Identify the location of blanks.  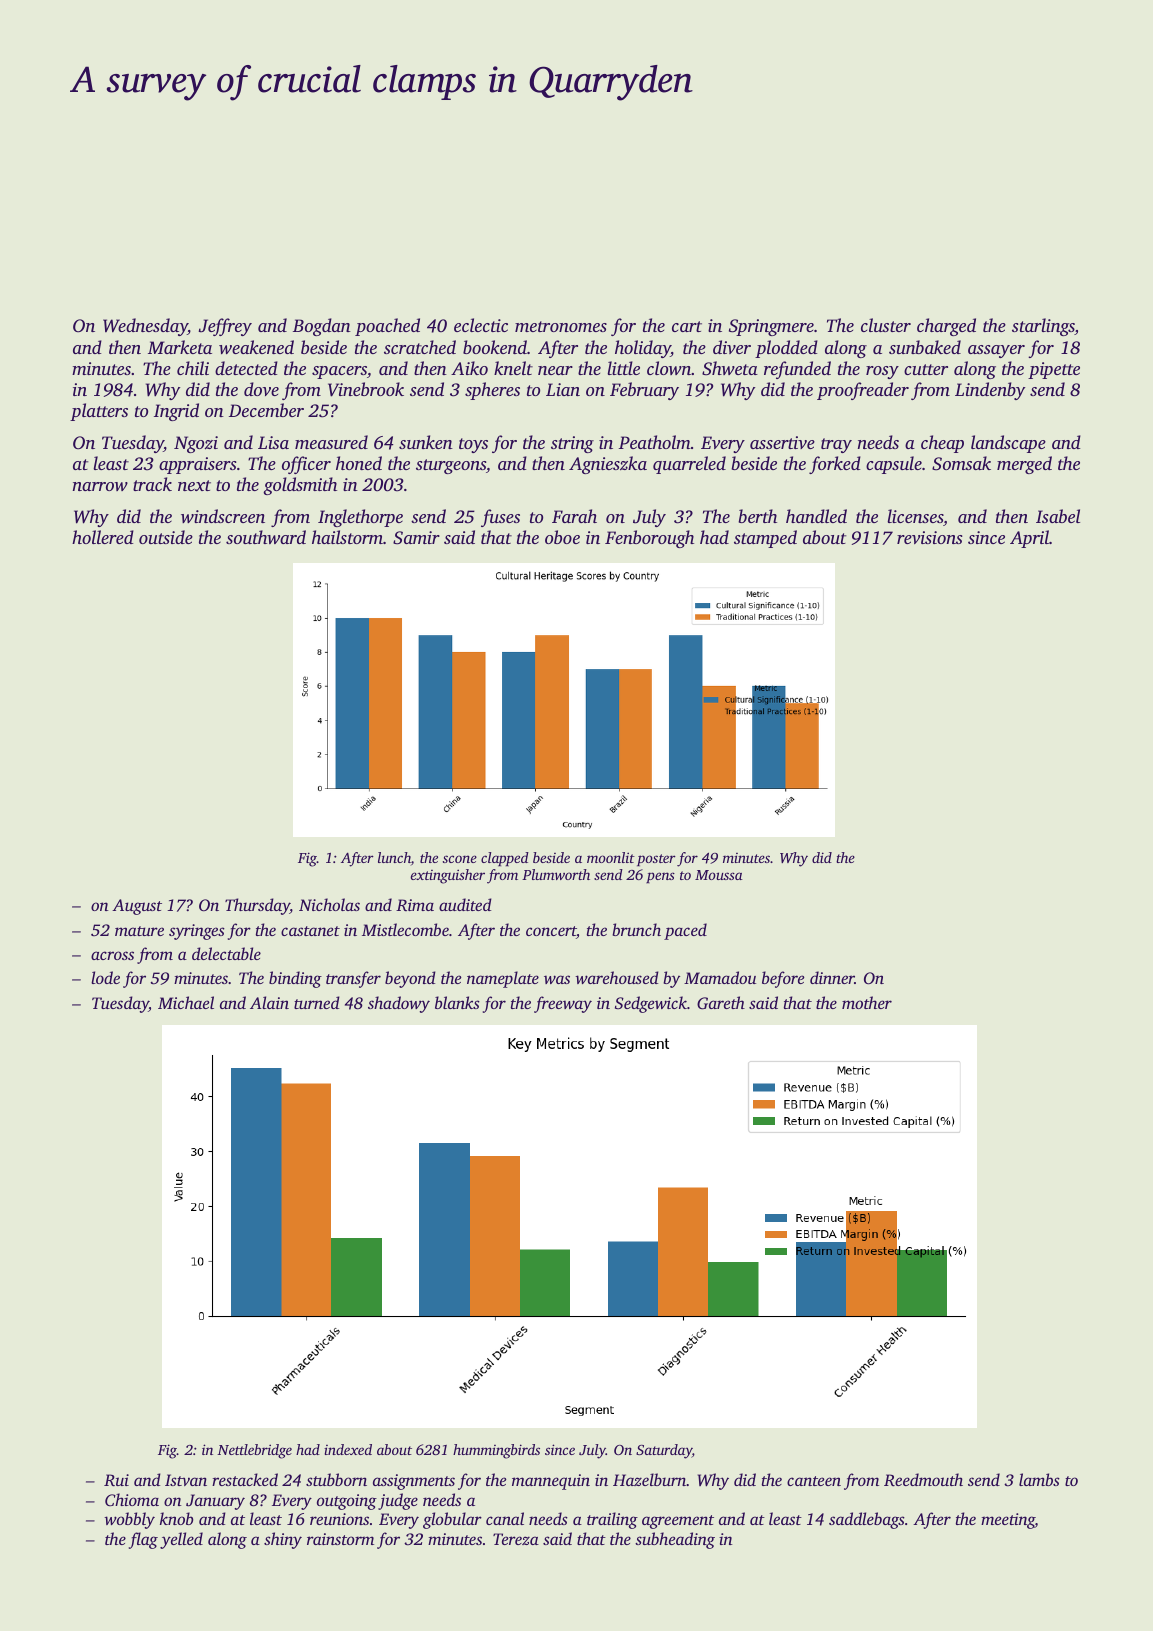
(457, 1002).
